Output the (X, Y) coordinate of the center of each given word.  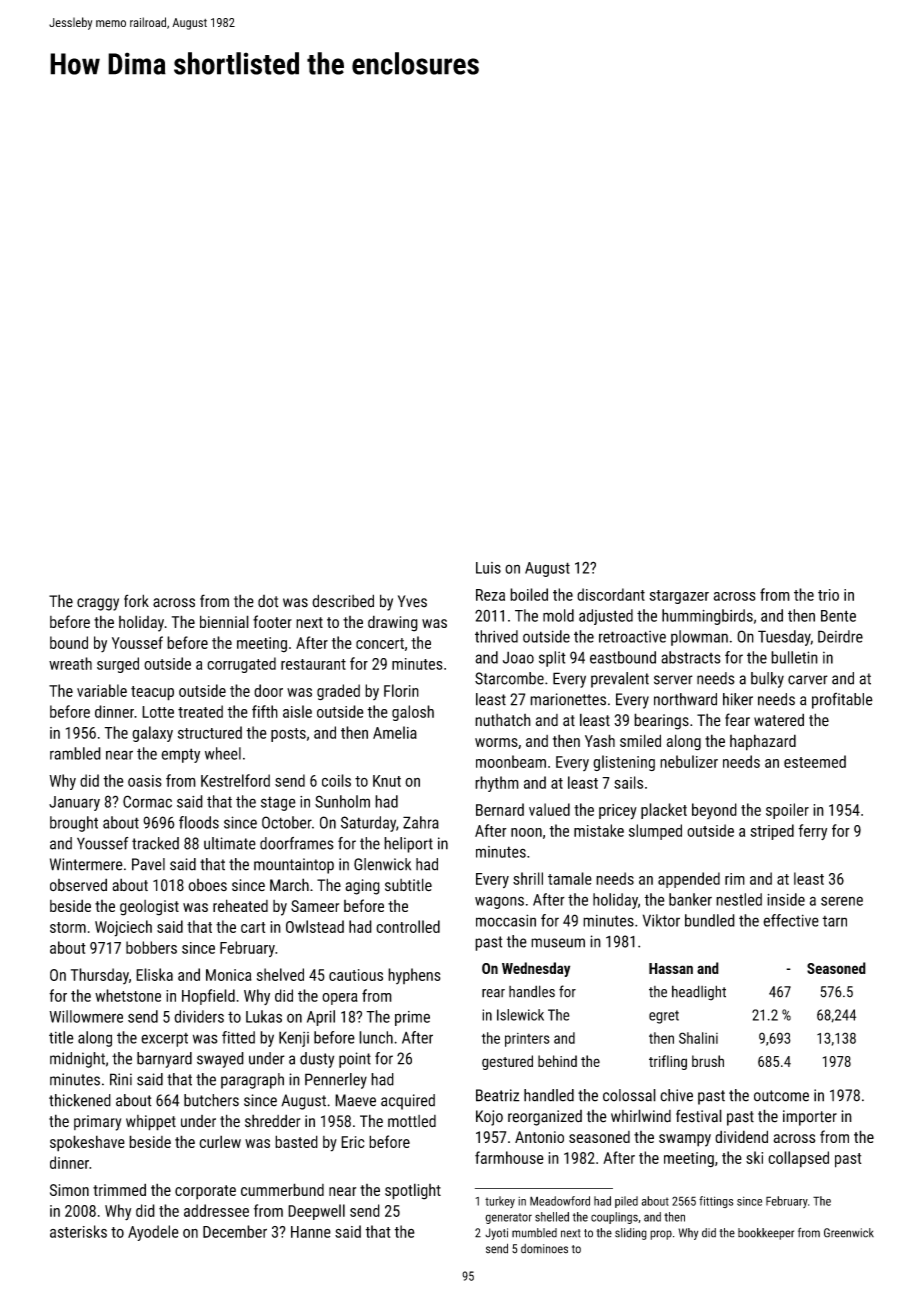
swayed (220, 1060)
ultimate (230, 843)
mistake (599, 830)
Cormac (147, 801)
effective (791, 920)
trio (828, 595)
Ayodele (153, 1233)
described (343, 601)
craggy (98, 604)
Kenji (294, 1039)
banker (690, 899)
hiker (738, 699)
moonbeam (511, 761)
